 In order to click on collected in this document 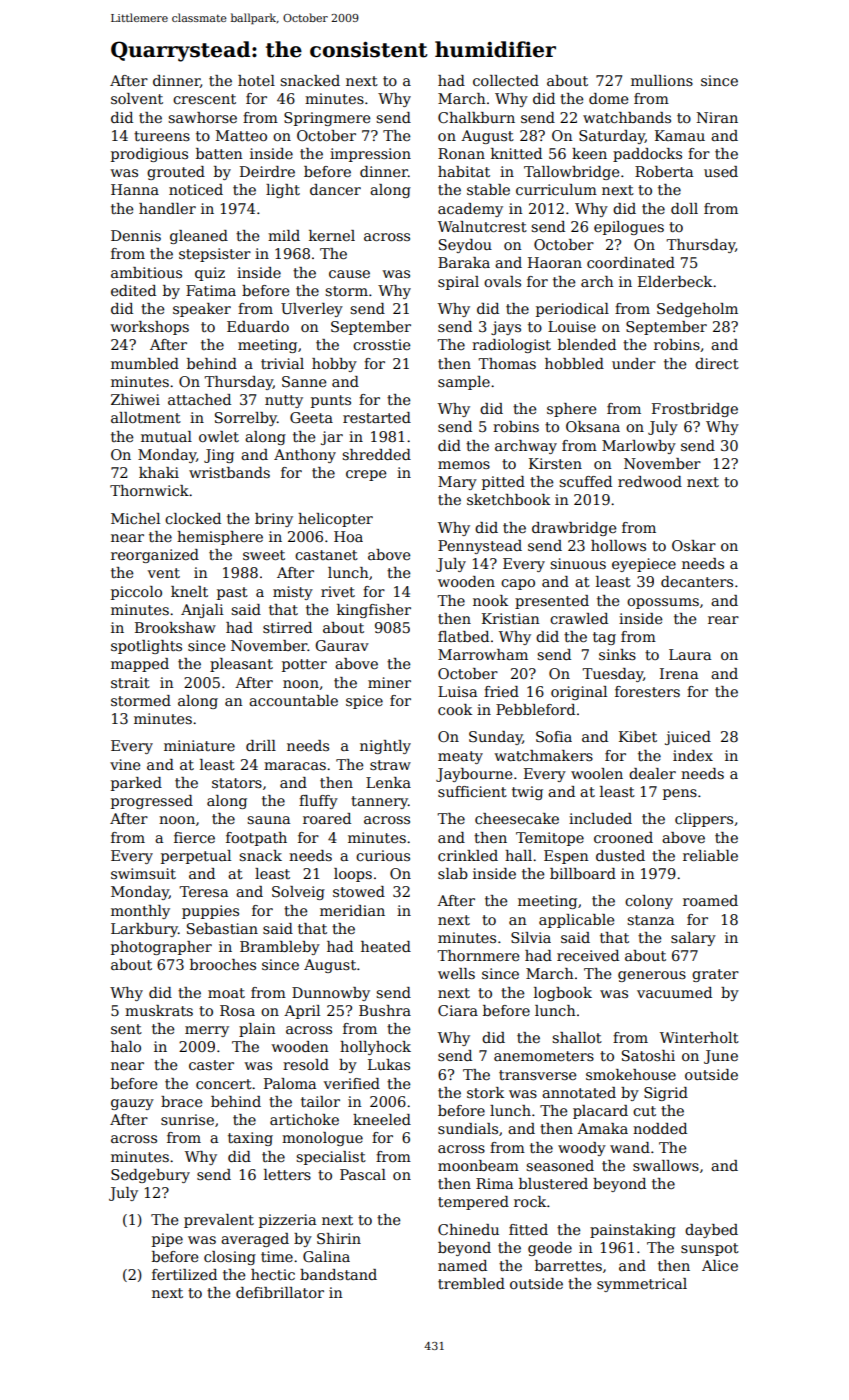, I will do `click(506, 80)`.
